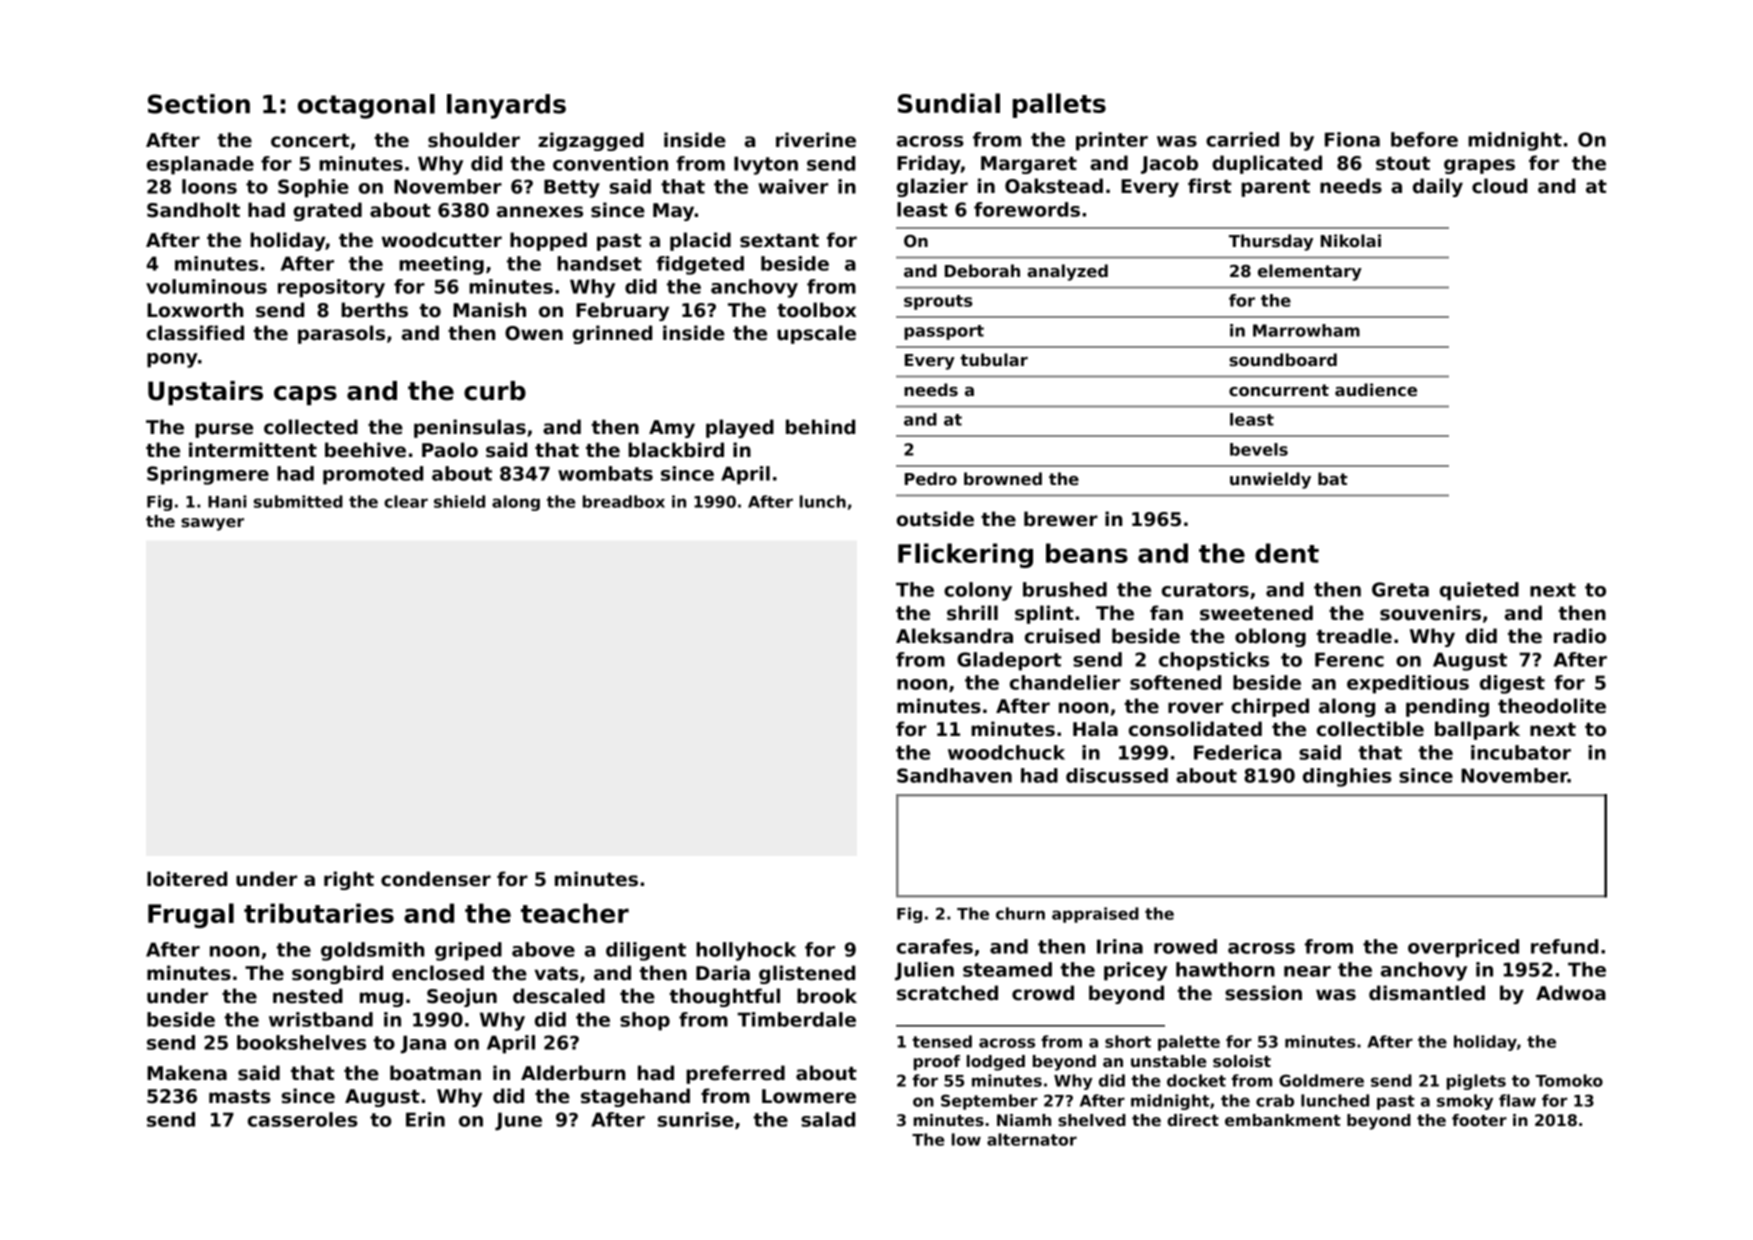 This screenshot has height=1240, width=1753. Describe the element at coordinates (816, 310) in the screenshot. I see `toolbox` at that location.
